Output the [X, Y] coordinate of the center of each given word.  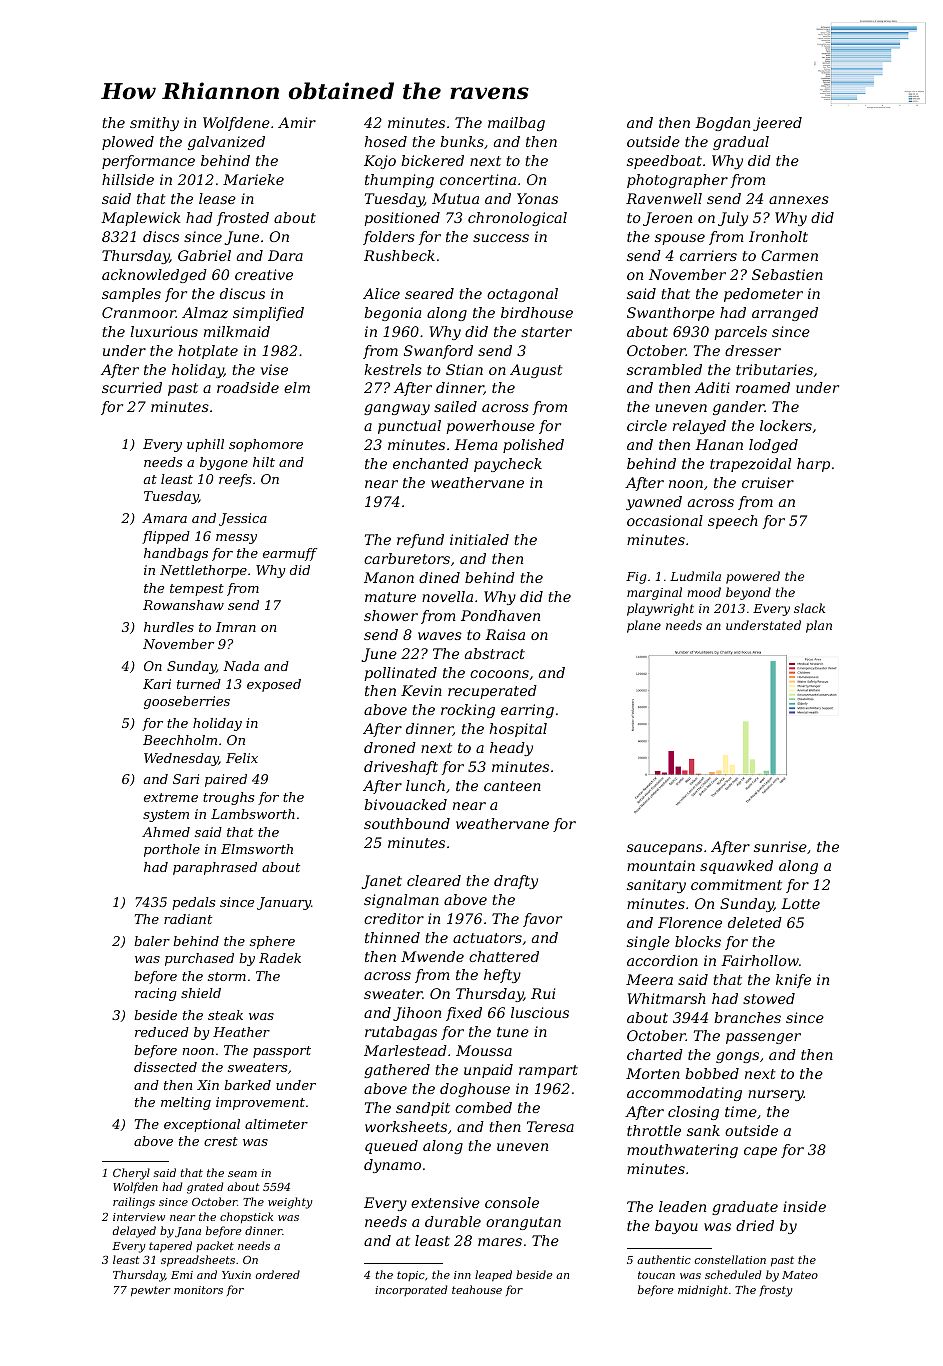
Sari [186, 779]
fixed [464, 1014]
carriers [708, 255]
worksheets [406, 1126]
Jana [188, 1232]
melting [186, 1103]
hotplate [208, 352]
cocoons [499, 674]
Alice [381, 293]
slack [809, 608]
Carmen [789, 255]
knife [793, 981]
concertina [478, 179]
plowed [128, 143]
